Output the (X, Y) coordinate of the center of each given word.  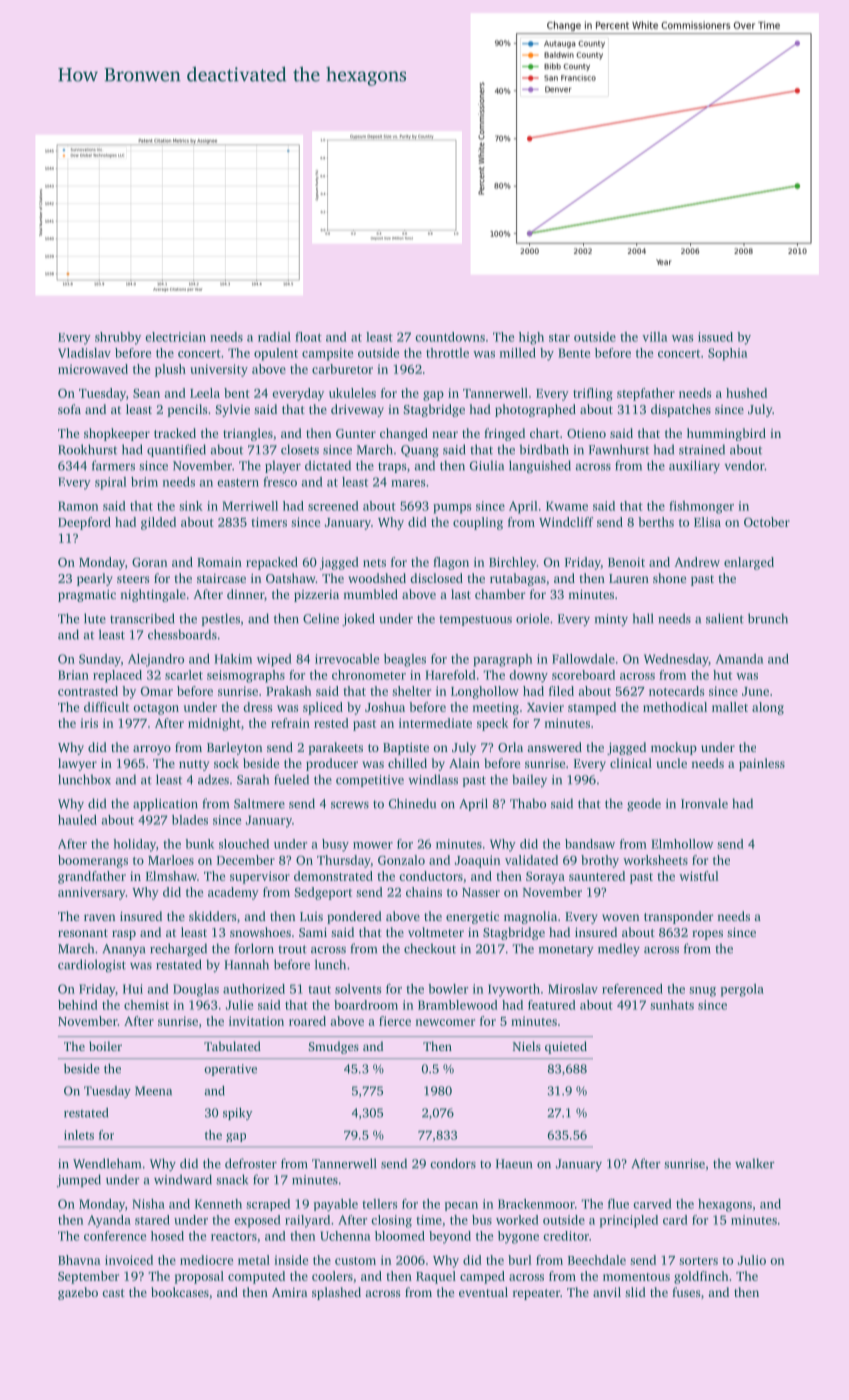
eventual (483, 1292)
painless (762, 764)
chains (424, 892)
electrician (175, 337)
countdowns (450, 337)
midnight (214, 724)
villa (654, 337)
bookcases (180, 1292)
